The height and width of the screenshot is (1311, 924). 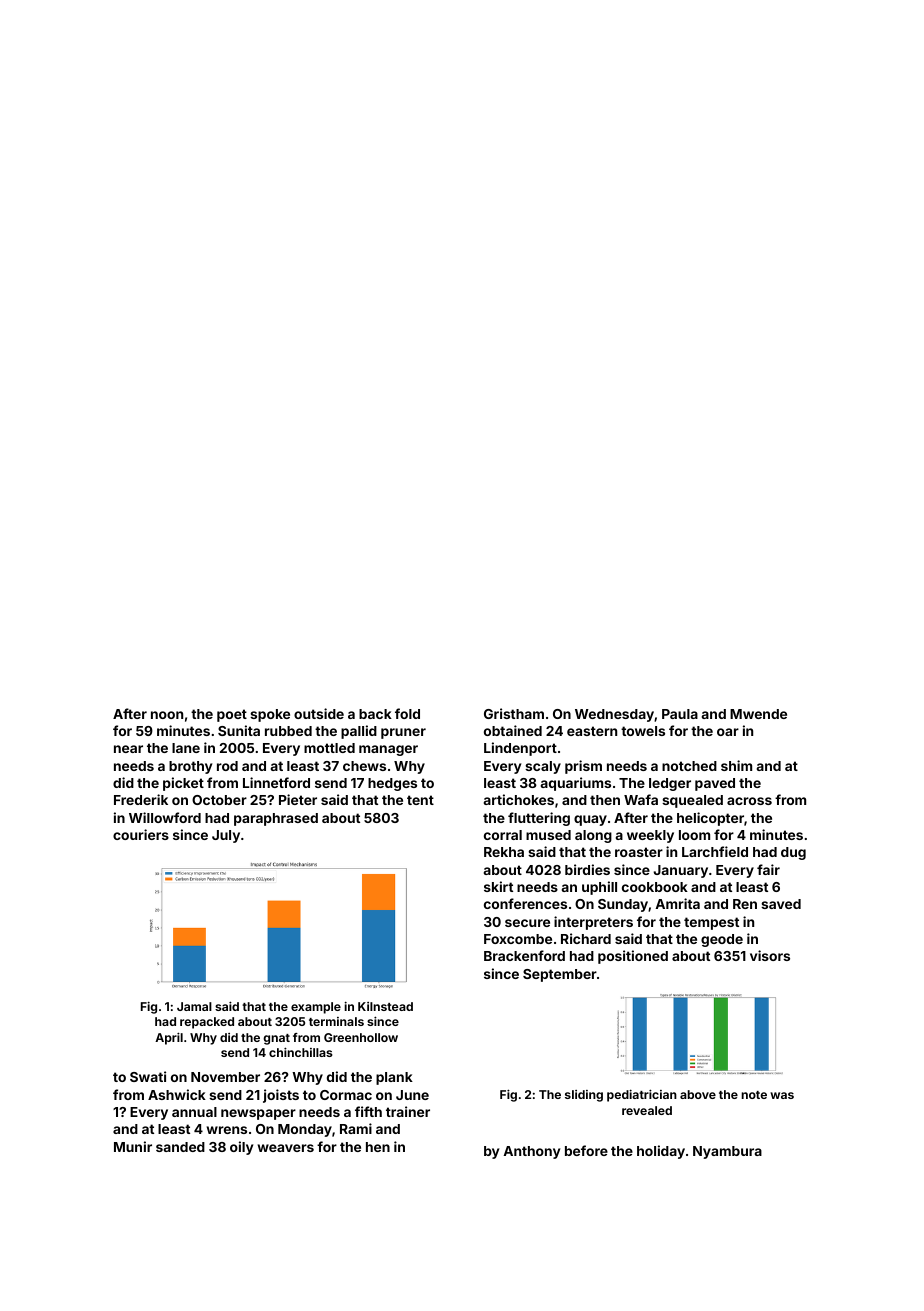 I want to click on Frederik, so click(x=141, y=799).
